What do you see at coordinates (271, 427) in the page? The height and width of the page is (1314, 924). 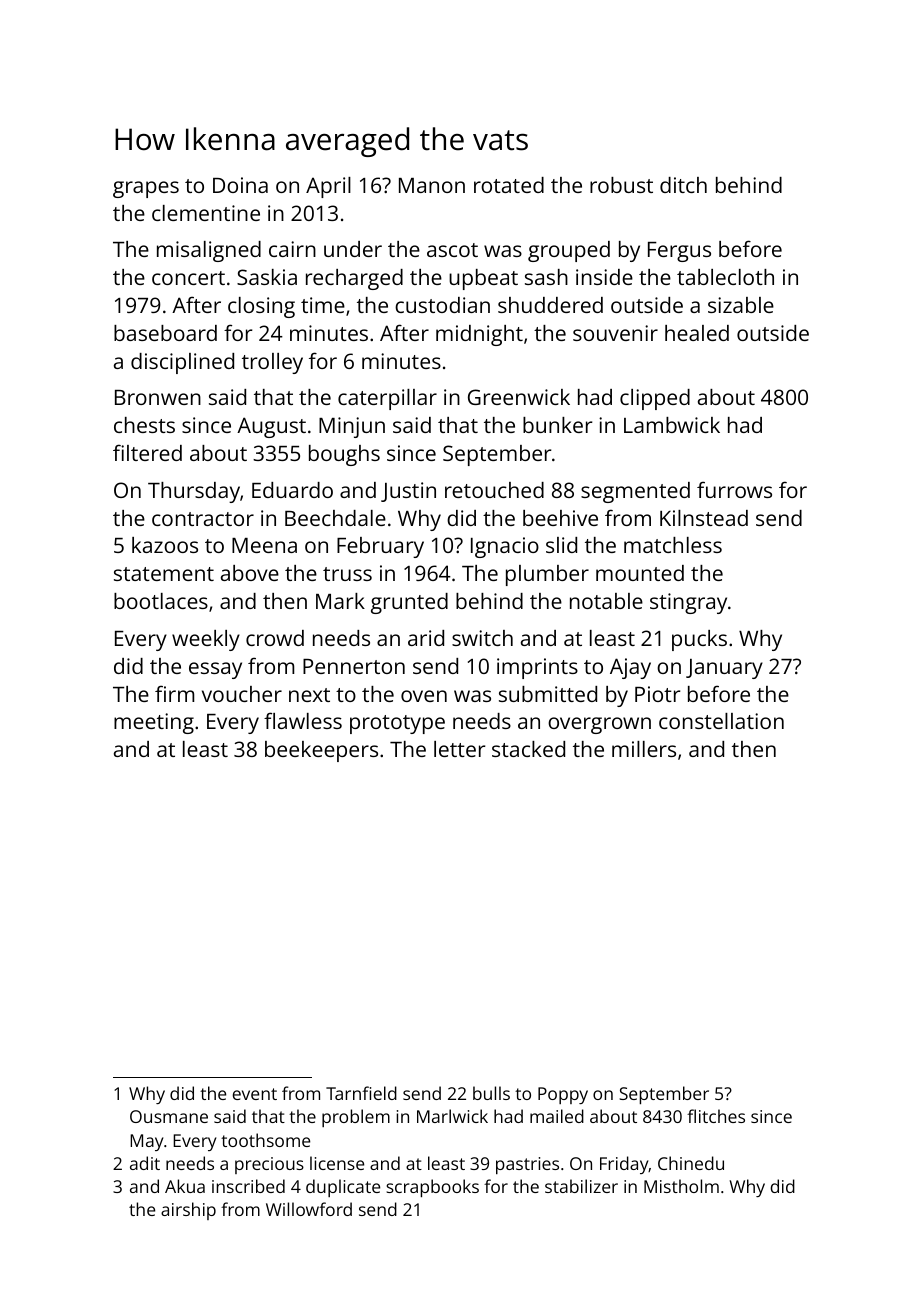 I see `August` at bounding box center [271, 427].
